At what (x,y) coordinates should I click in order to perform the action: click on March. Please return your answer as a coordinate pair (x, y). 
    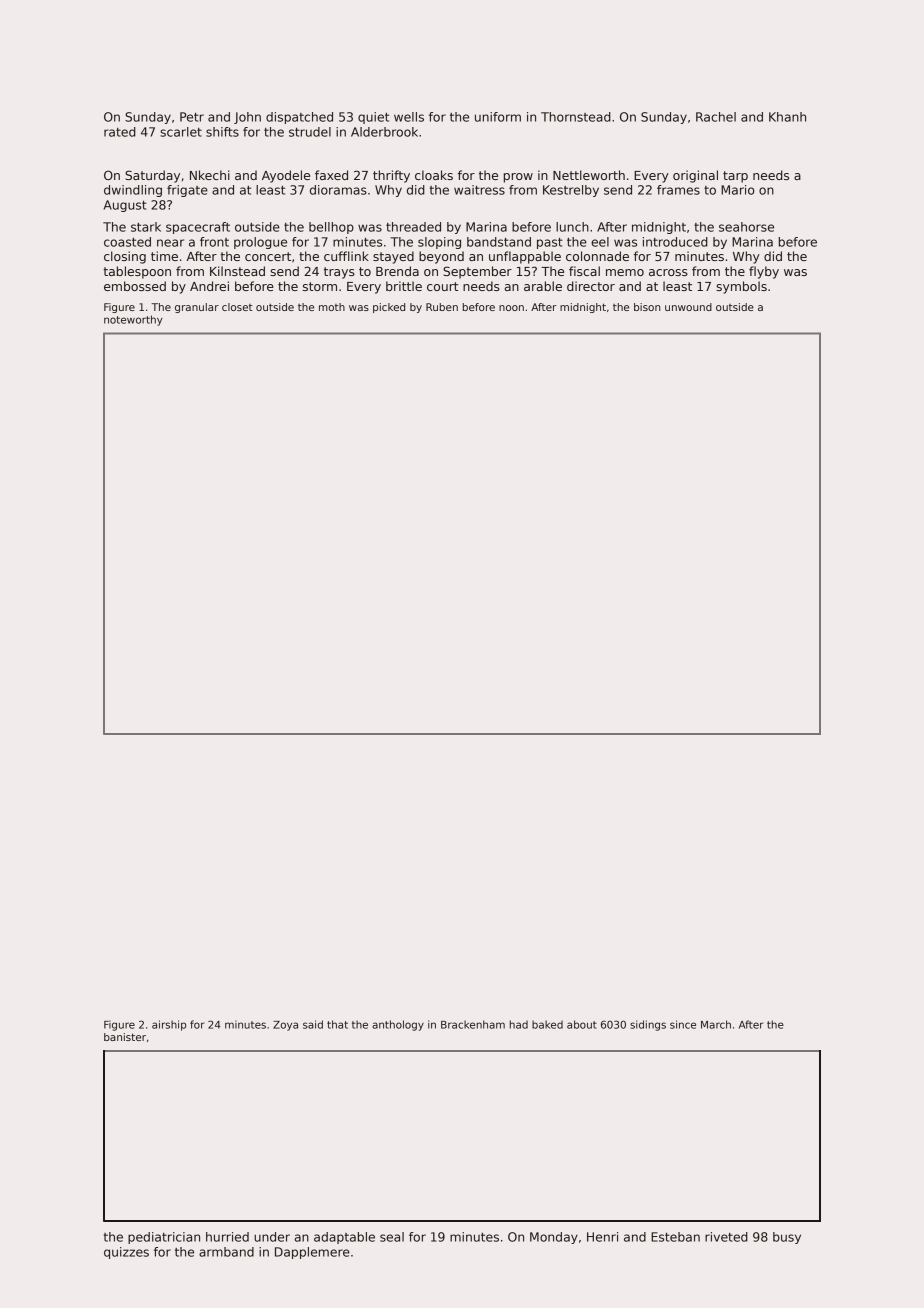
    Looking at the image, I should click on (716, 1024).
